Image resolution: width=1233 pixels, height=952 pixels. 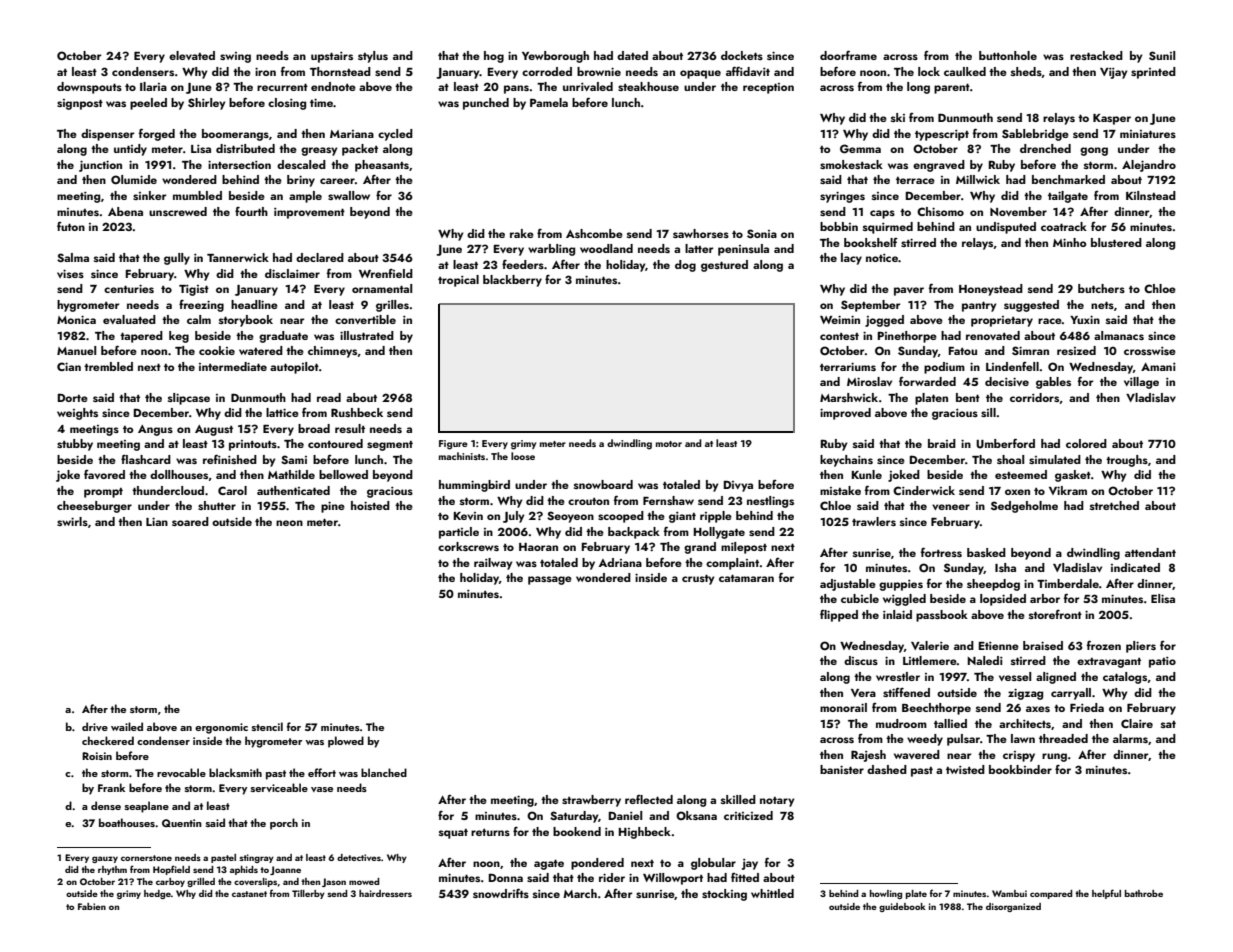 What do you see at coordinates (285, 870) in the screenshot?
I see `Joanne` at bounding box center [285, 870].
